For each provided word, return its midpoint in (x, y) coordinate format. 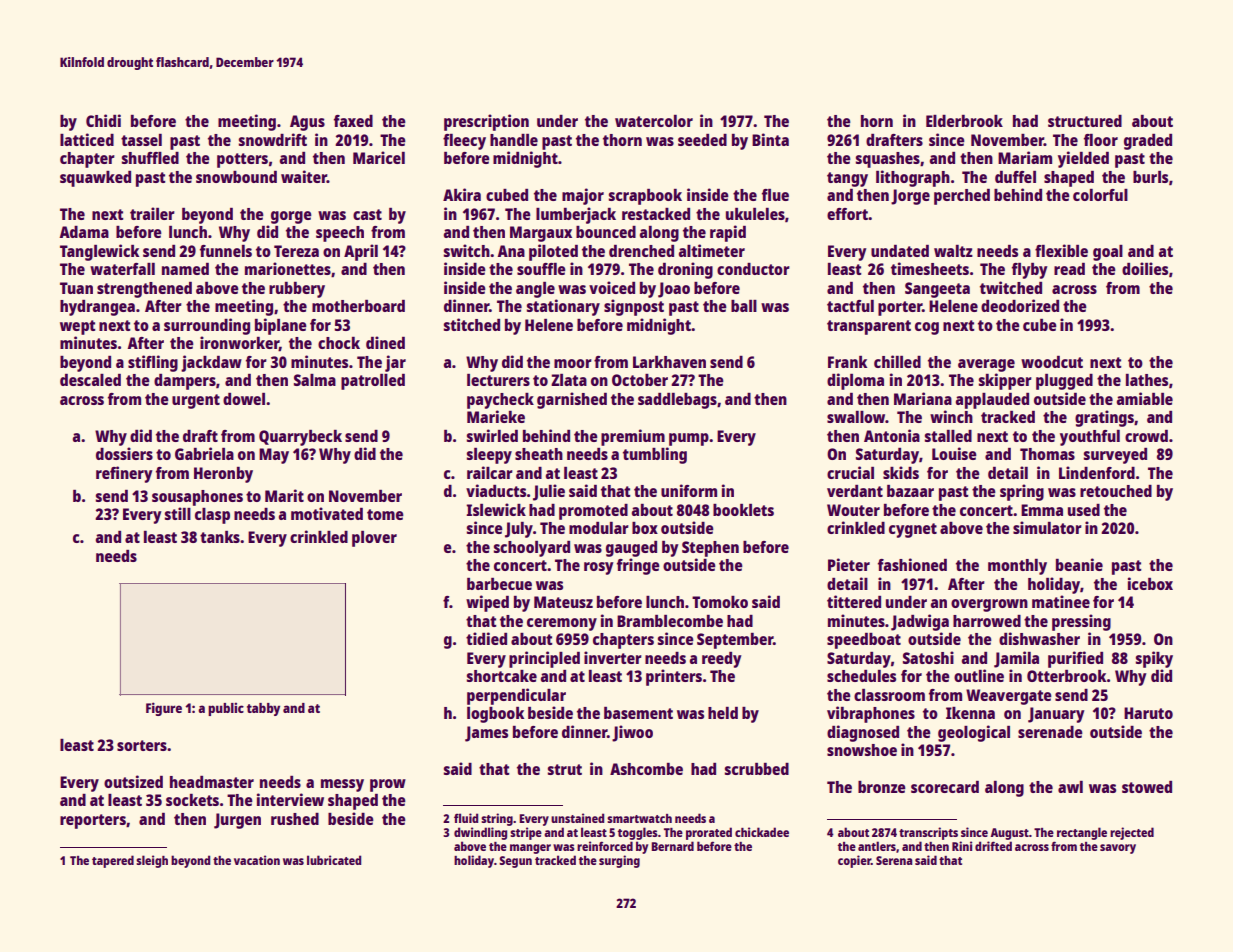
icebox (1150, 583)
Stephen (710, 549)
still (178, 513)
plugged (1064, 382)
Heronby (223, 475)
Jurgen (237, 821)
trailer (152, 213)
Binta (770, 139)
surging (619, 861)
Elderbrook (964, 121)
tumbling (655, 455)
